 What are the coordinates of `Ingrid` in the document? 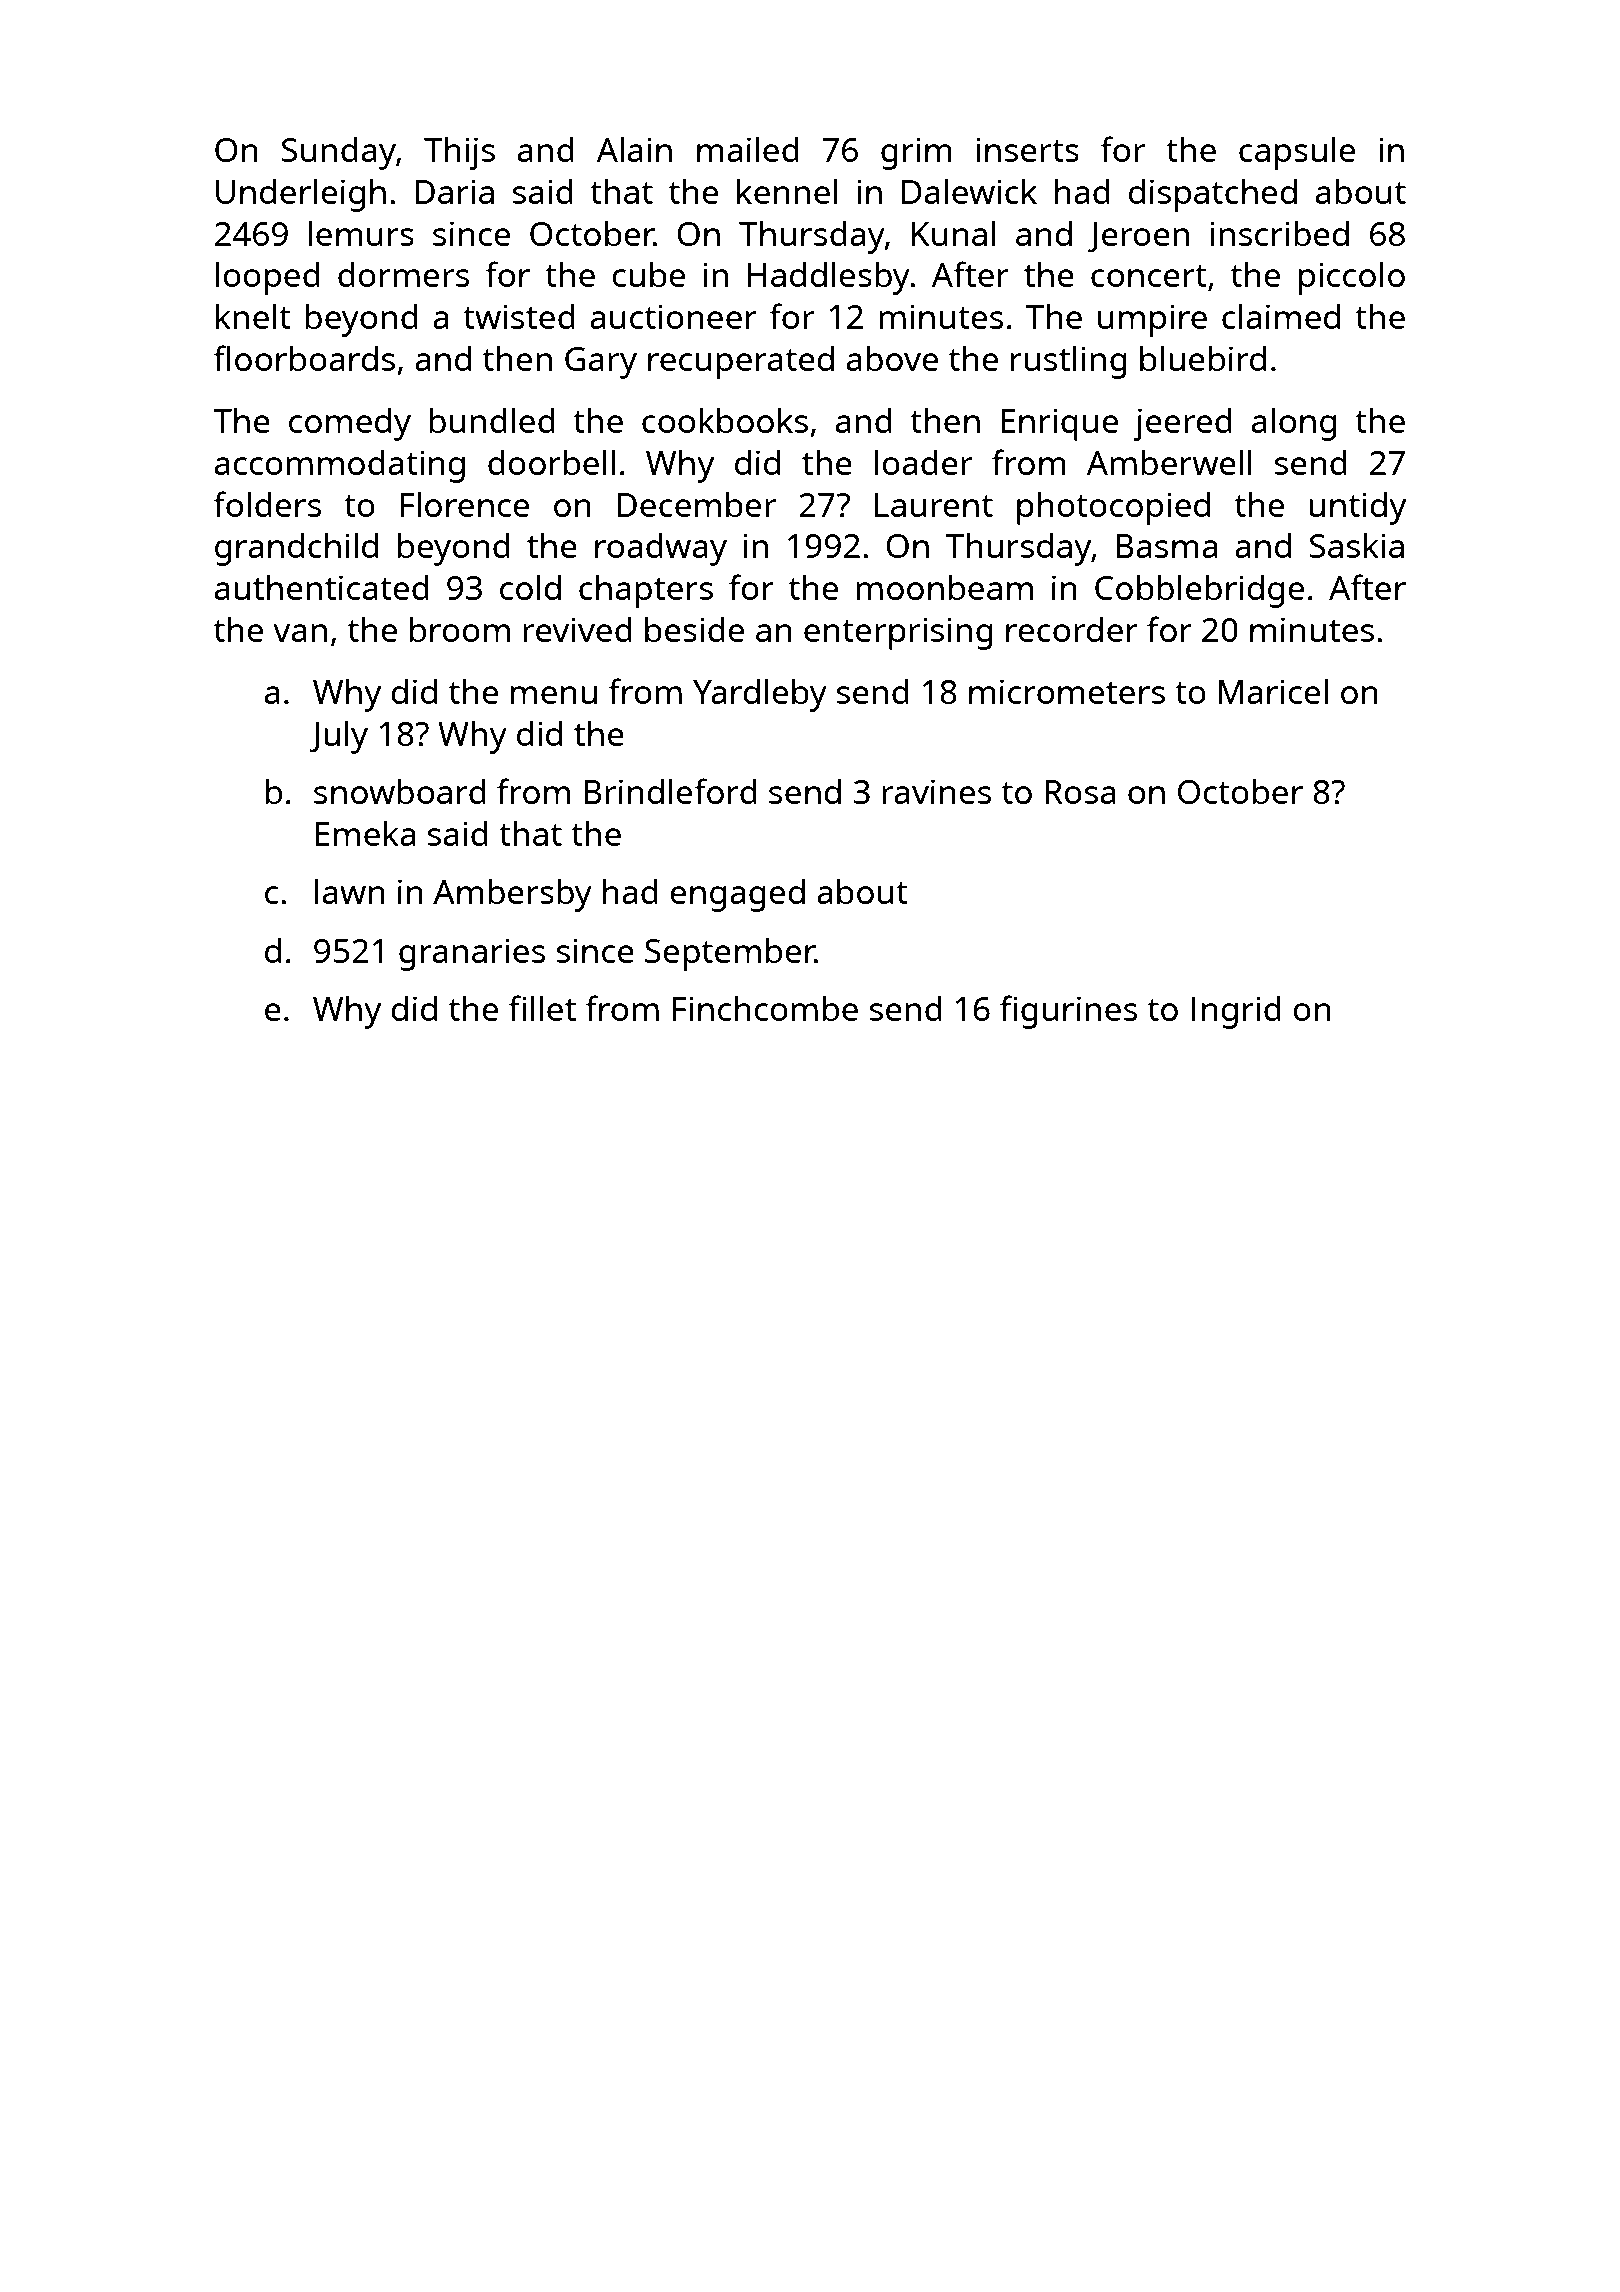 It's located at (1236, 1012).
